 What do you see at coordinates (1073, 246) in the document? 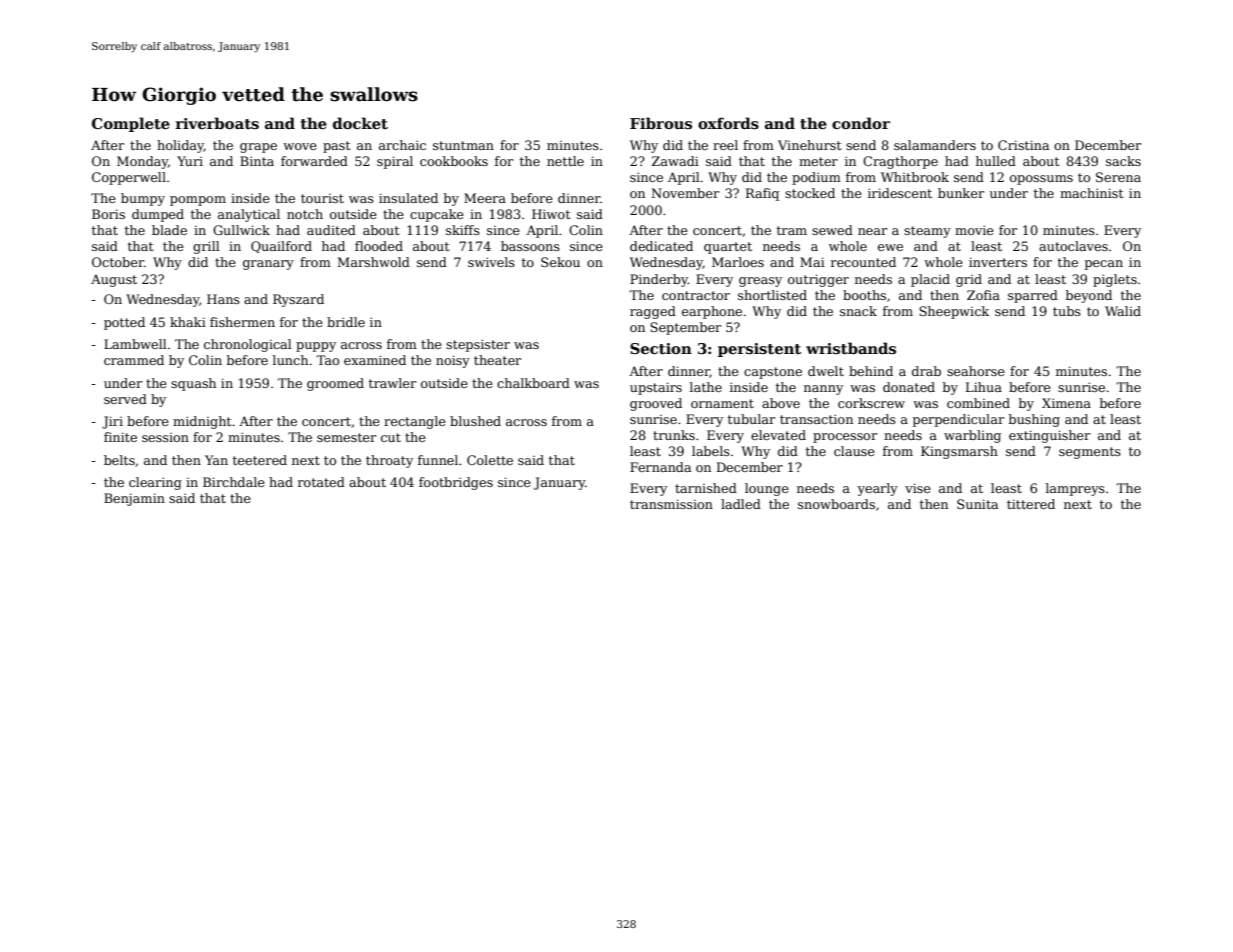
I see `autoclaves` at bounding box center [1073, 246].
